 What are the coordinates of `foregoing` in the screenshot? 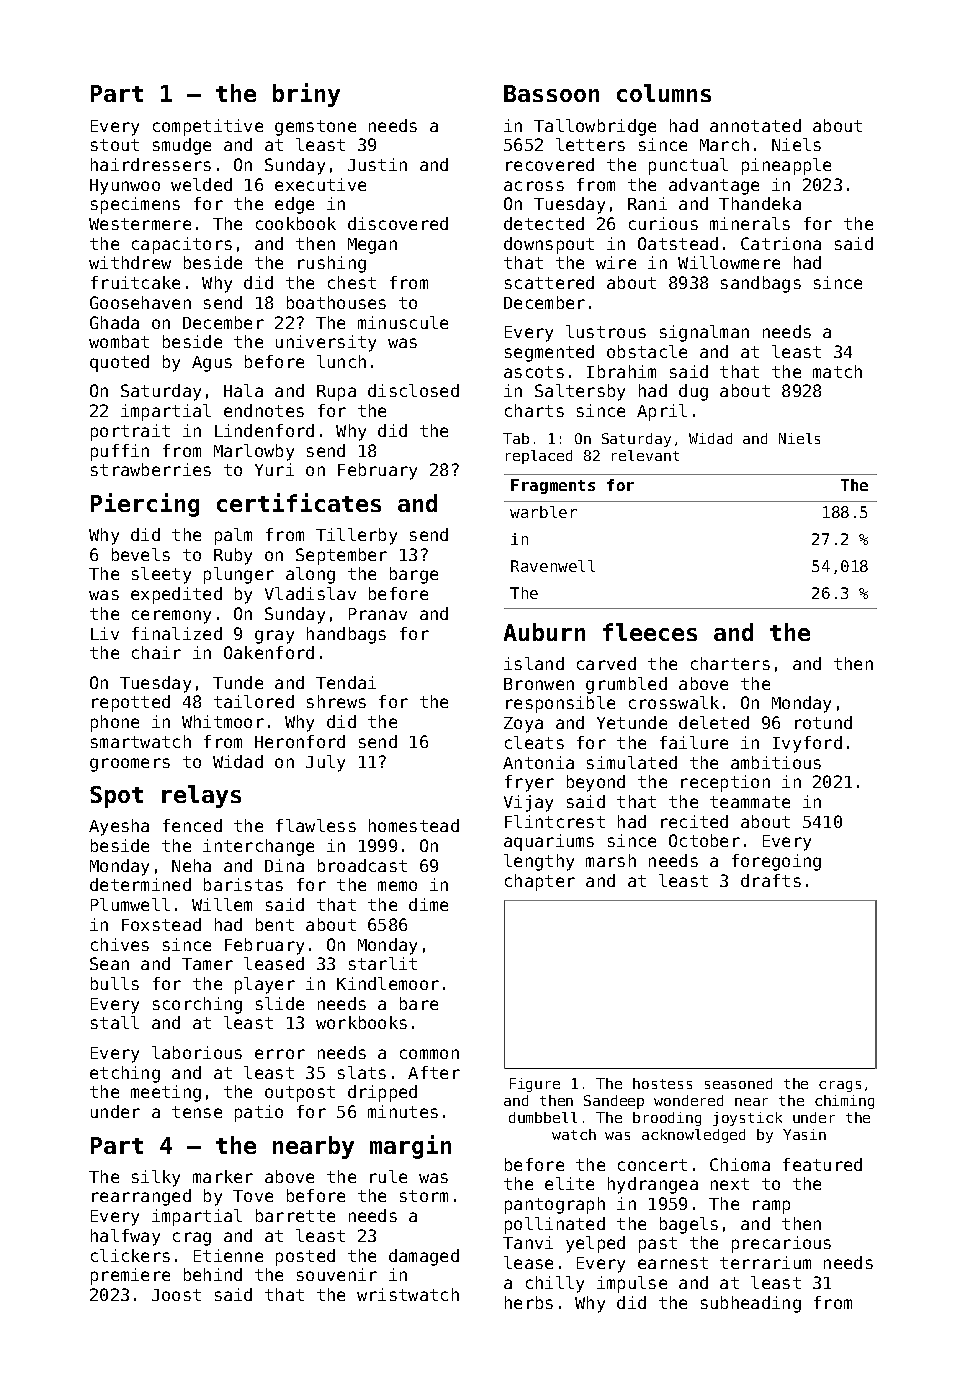 It's located at (776, 862).
